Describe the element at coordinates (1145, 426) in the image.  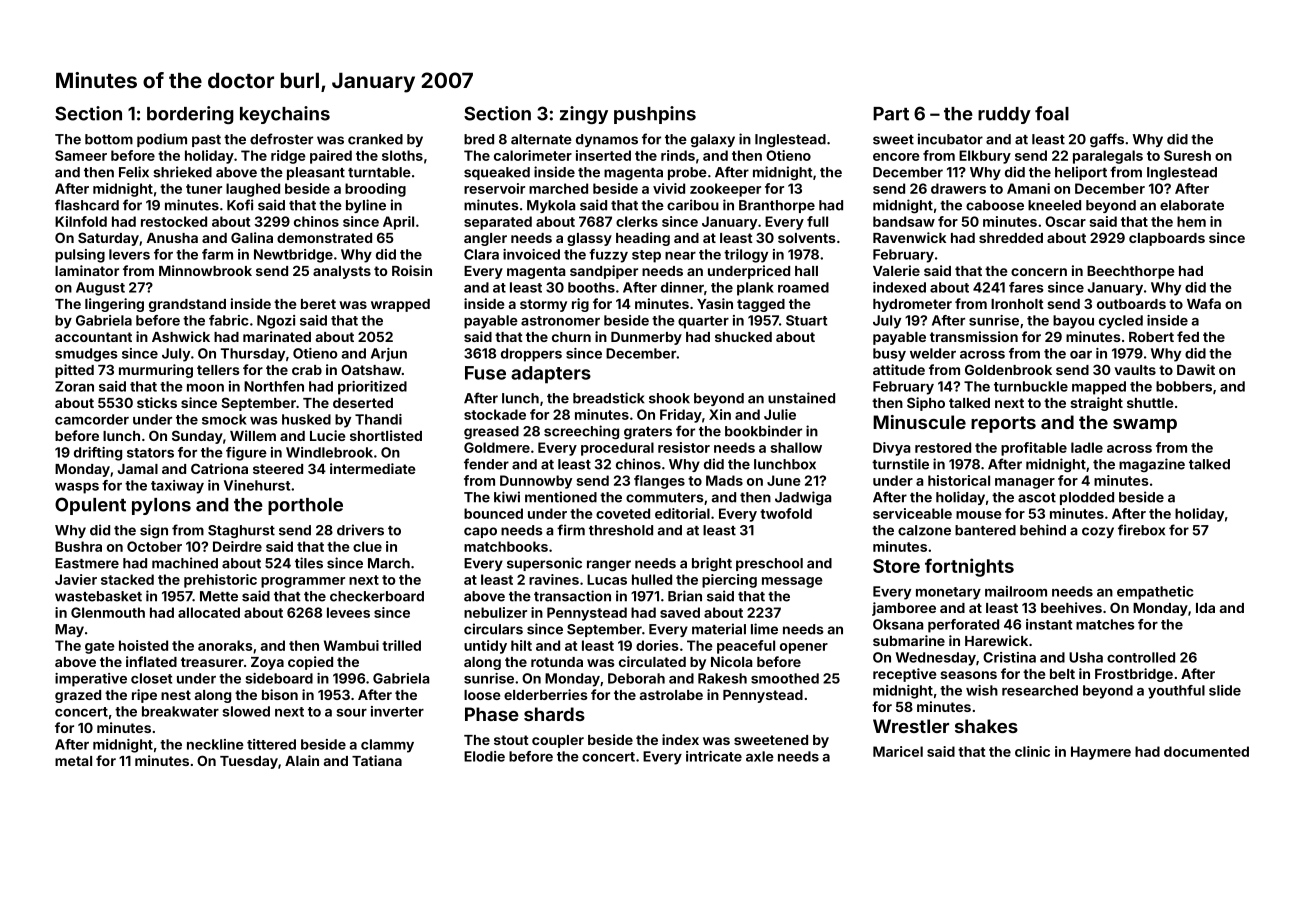
I see `swamp` at that location.
